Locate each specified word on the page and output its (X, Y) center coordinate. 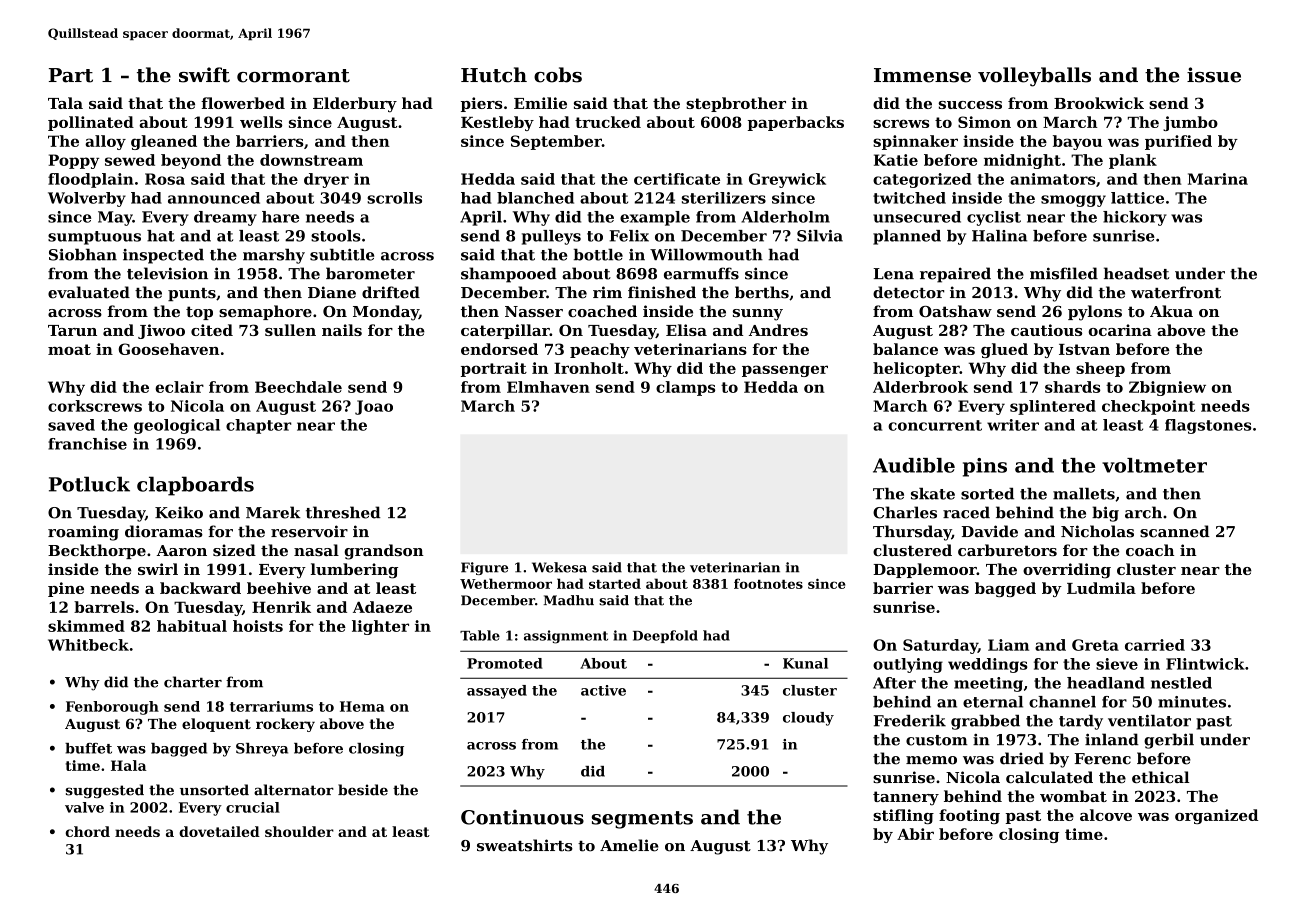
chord (87, 831)
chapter (259, 426)
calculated (1049, 777)
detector (908, 292)
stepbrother (736, 104)
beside (363, 790)
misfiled (1064, 273)
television (167, 273)
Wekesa (559, 567)
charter (193, 682)
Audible (914, 465)
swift (204, 75)
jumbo (1190, 123)
